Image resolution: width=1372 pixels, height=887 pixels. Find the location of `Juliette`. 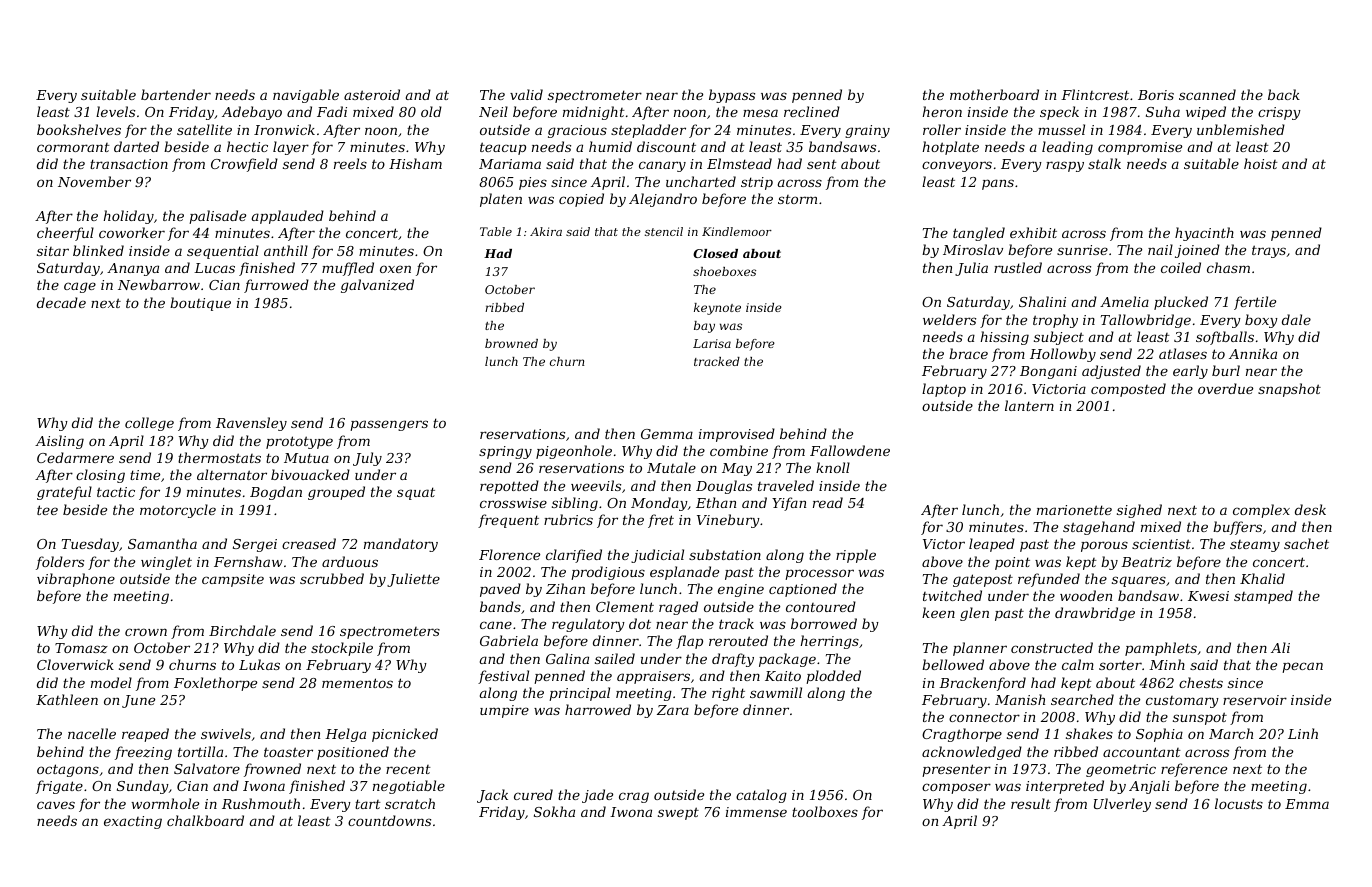

Juliette is located at coordinates (413, 580).
